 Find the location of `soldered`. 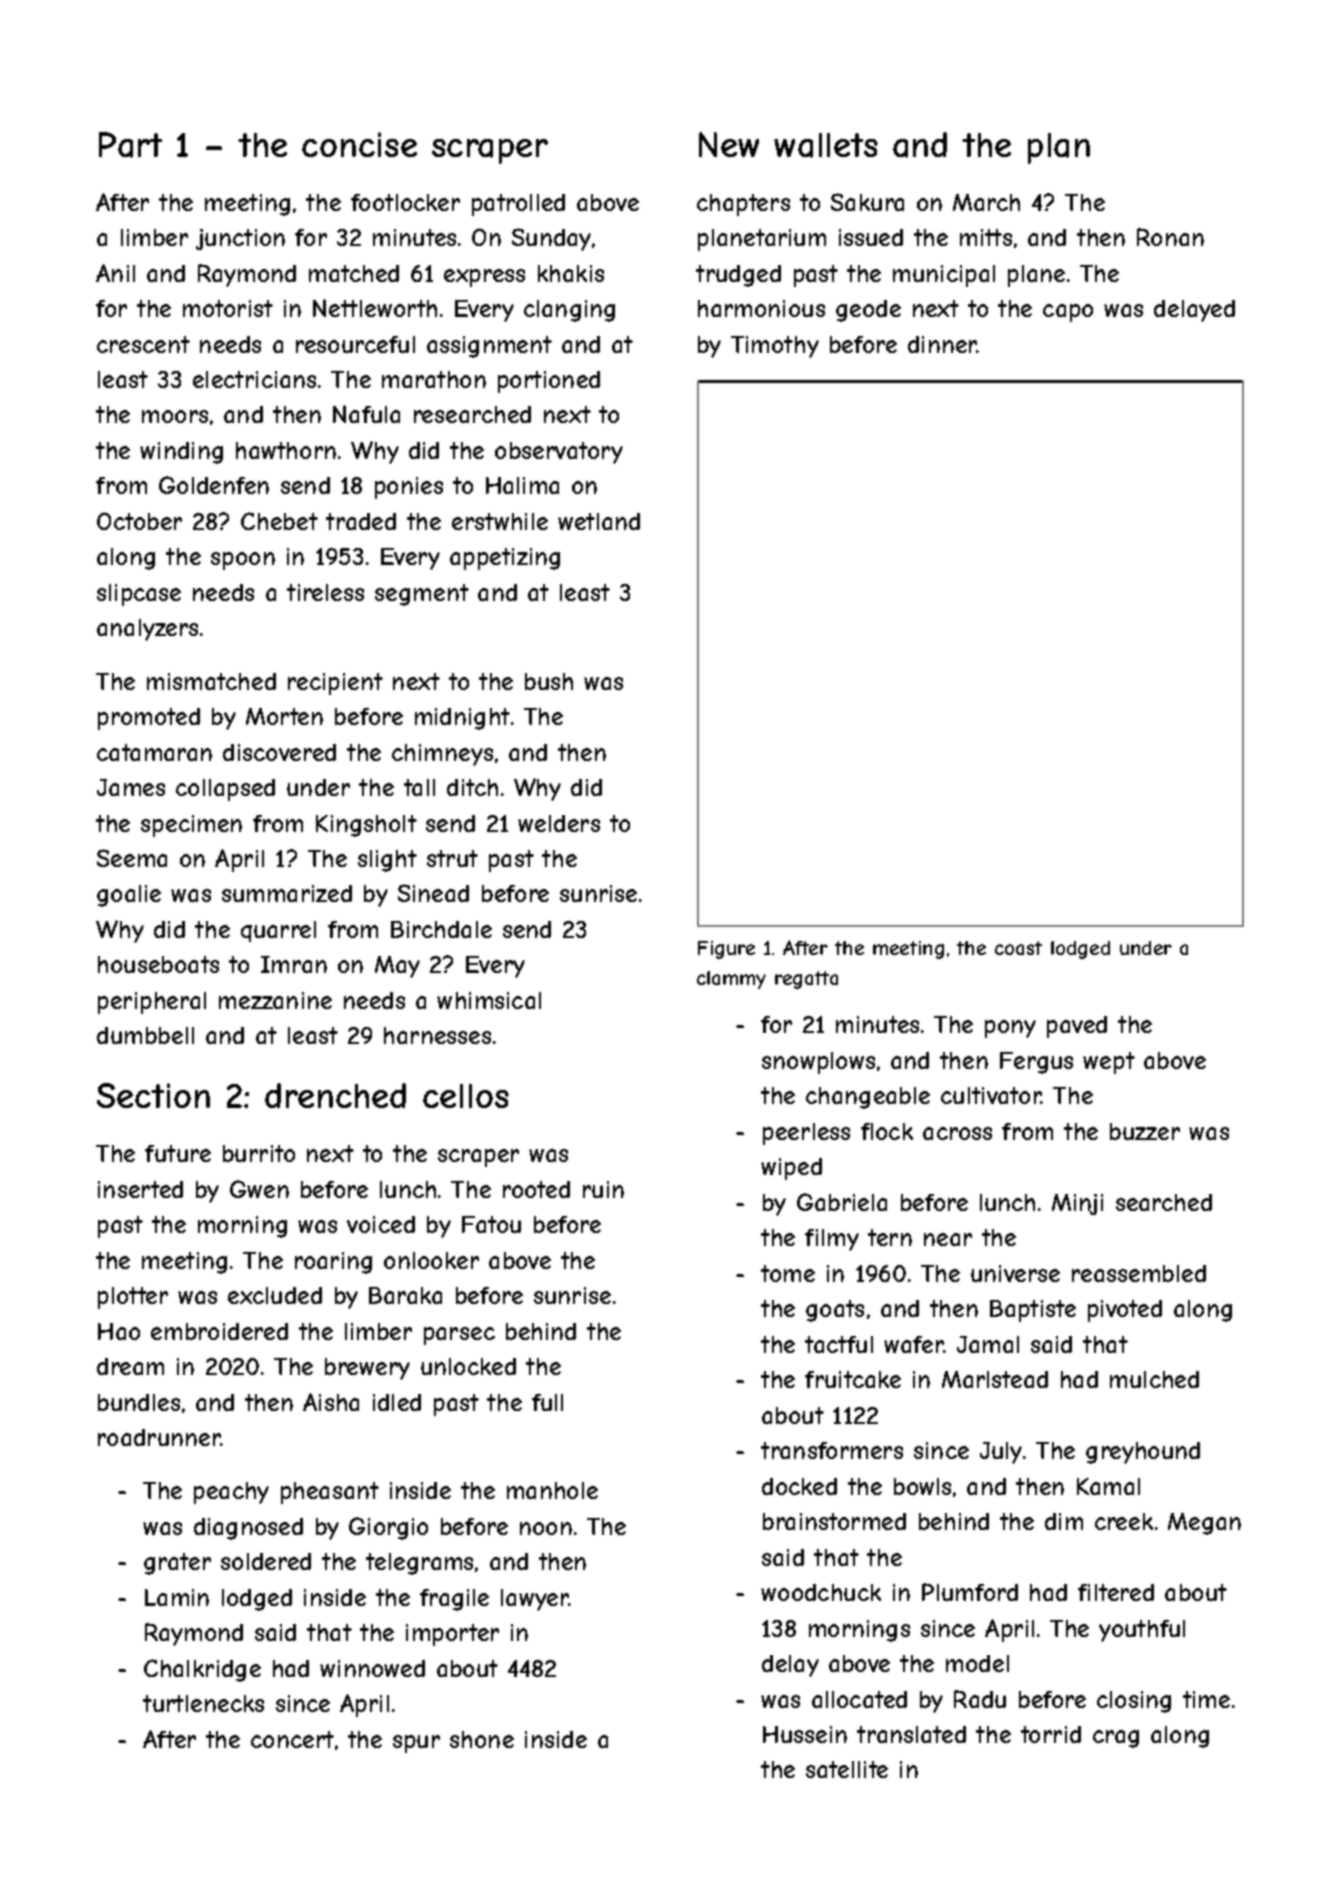

soldered is located at coordinates (266, 1561).
